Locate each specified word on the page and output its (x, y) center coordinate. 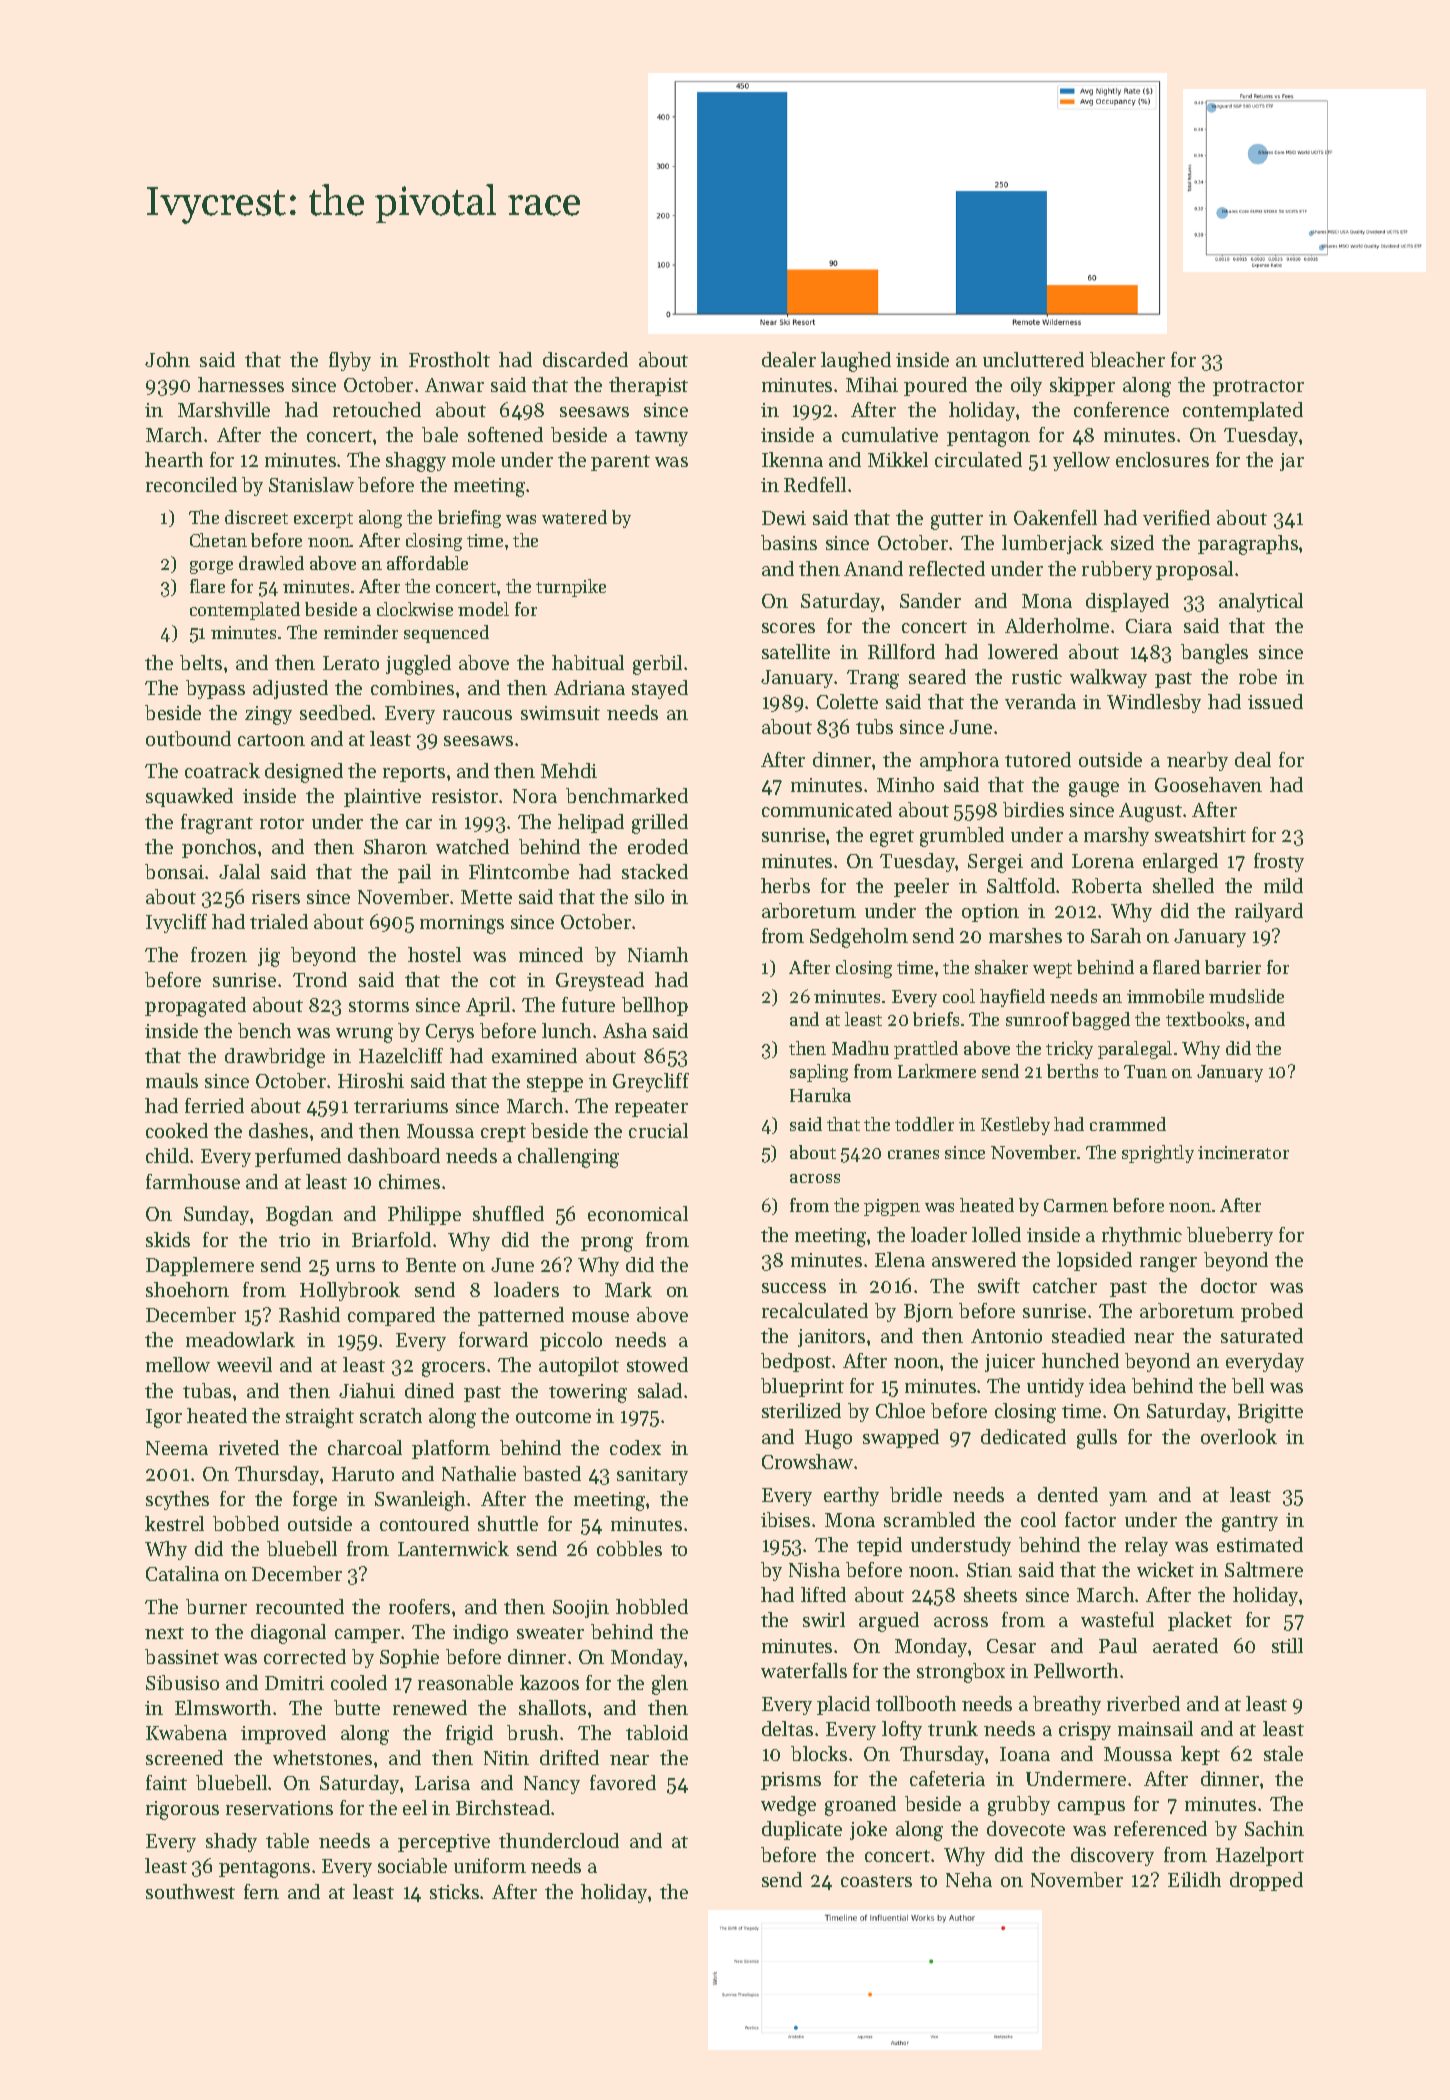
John (167, 359)
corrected (305, 1656)
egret (892, 838)
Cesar (1011, 1646)
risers (276, 897)
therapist (648, 386)
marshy (1116, 836)
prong (607, 1244)
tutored (1038, 759)
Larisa (442, 1783)
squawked (189, 797)
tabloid (657, 1732)
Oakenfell (1055, 517)
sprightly (1158, 1154)
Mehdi (569, 770)
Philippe (424, 1215)
